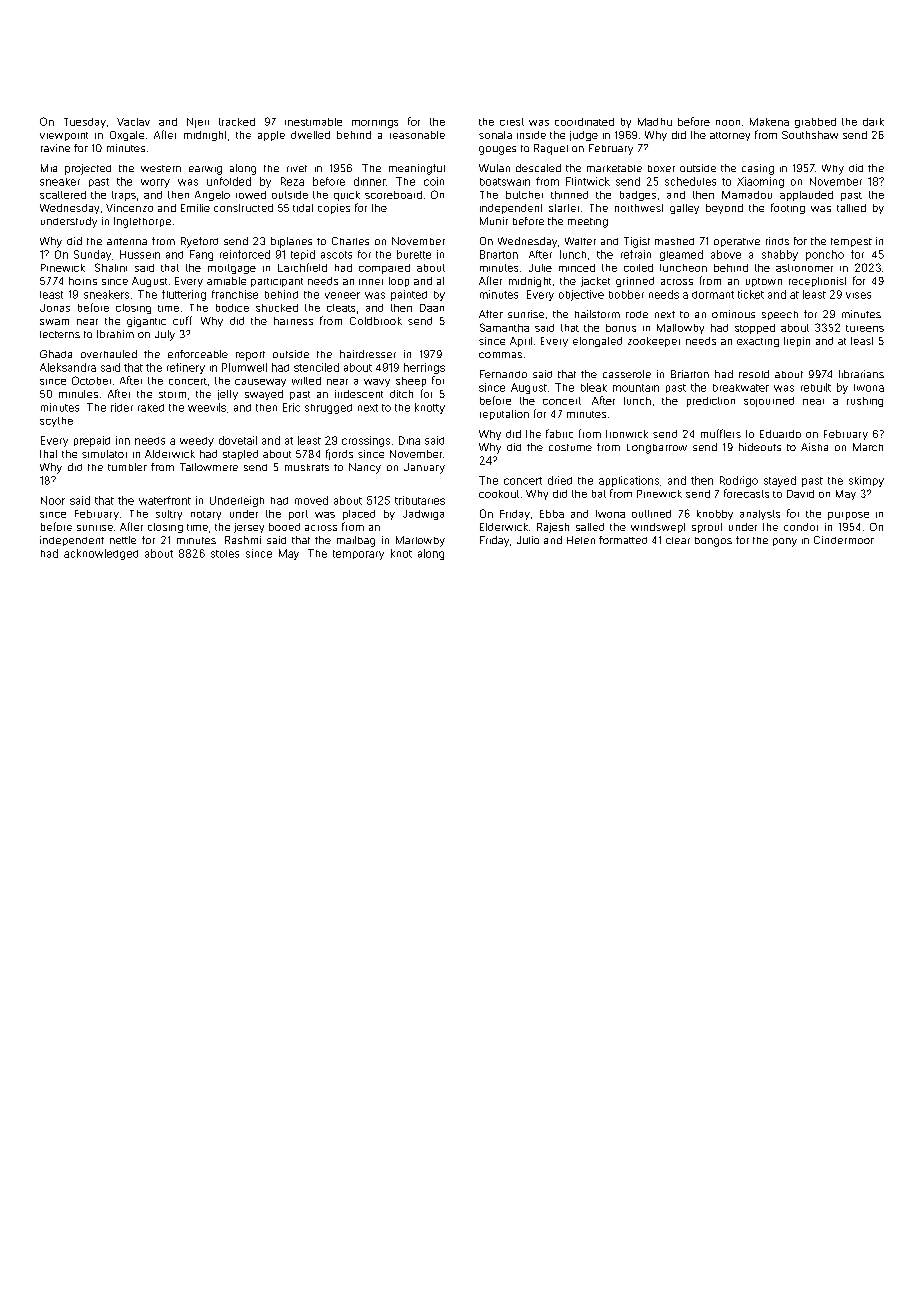 This screenshot has width=924, height=1308. I want to click on Sunday, so click(92, 255).
